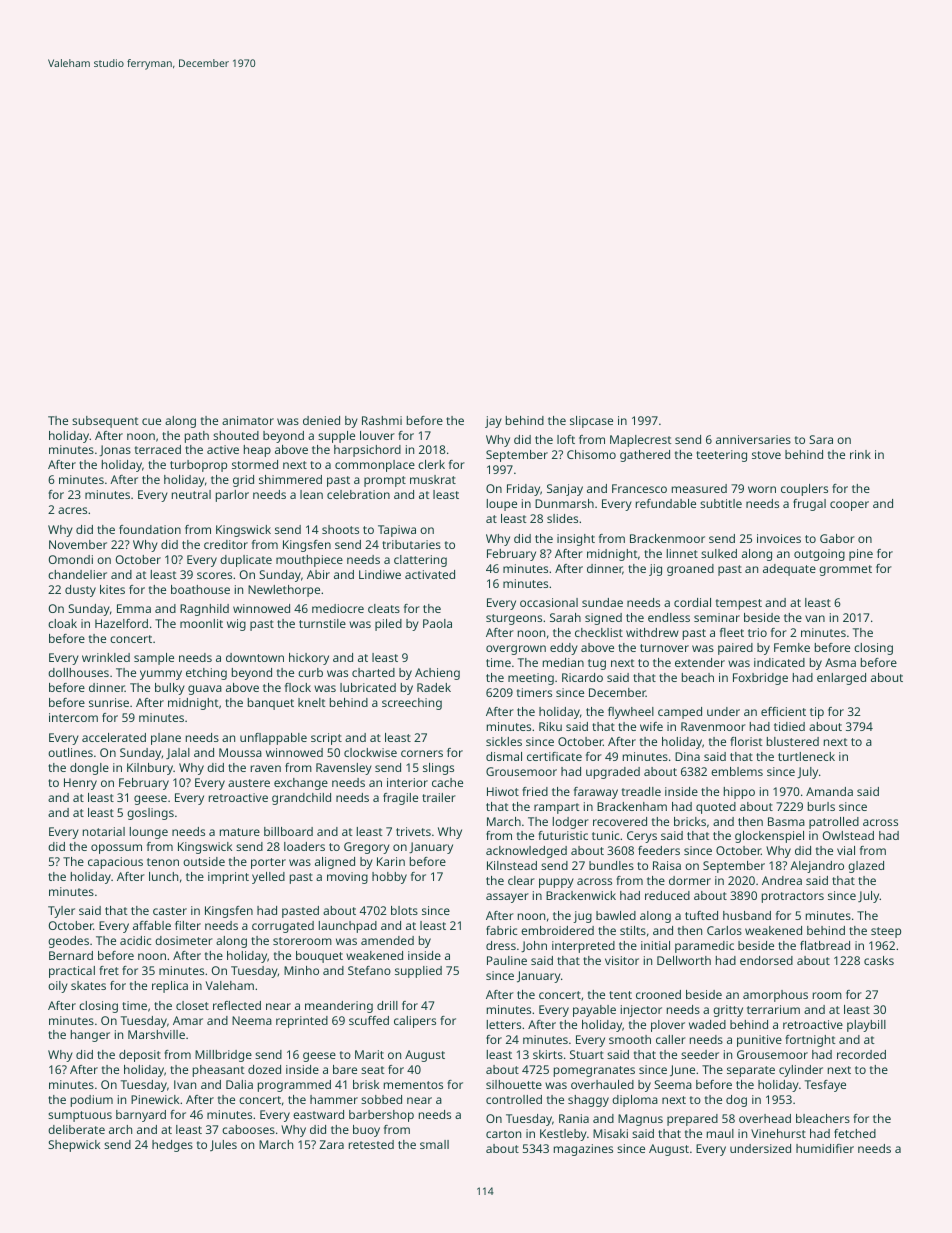 The width and height of the screenshot is (952, 1233). What do you see at coordinates (149, 833) in the screenshot?
I see `lounge` at bounding box center [149, 833].
